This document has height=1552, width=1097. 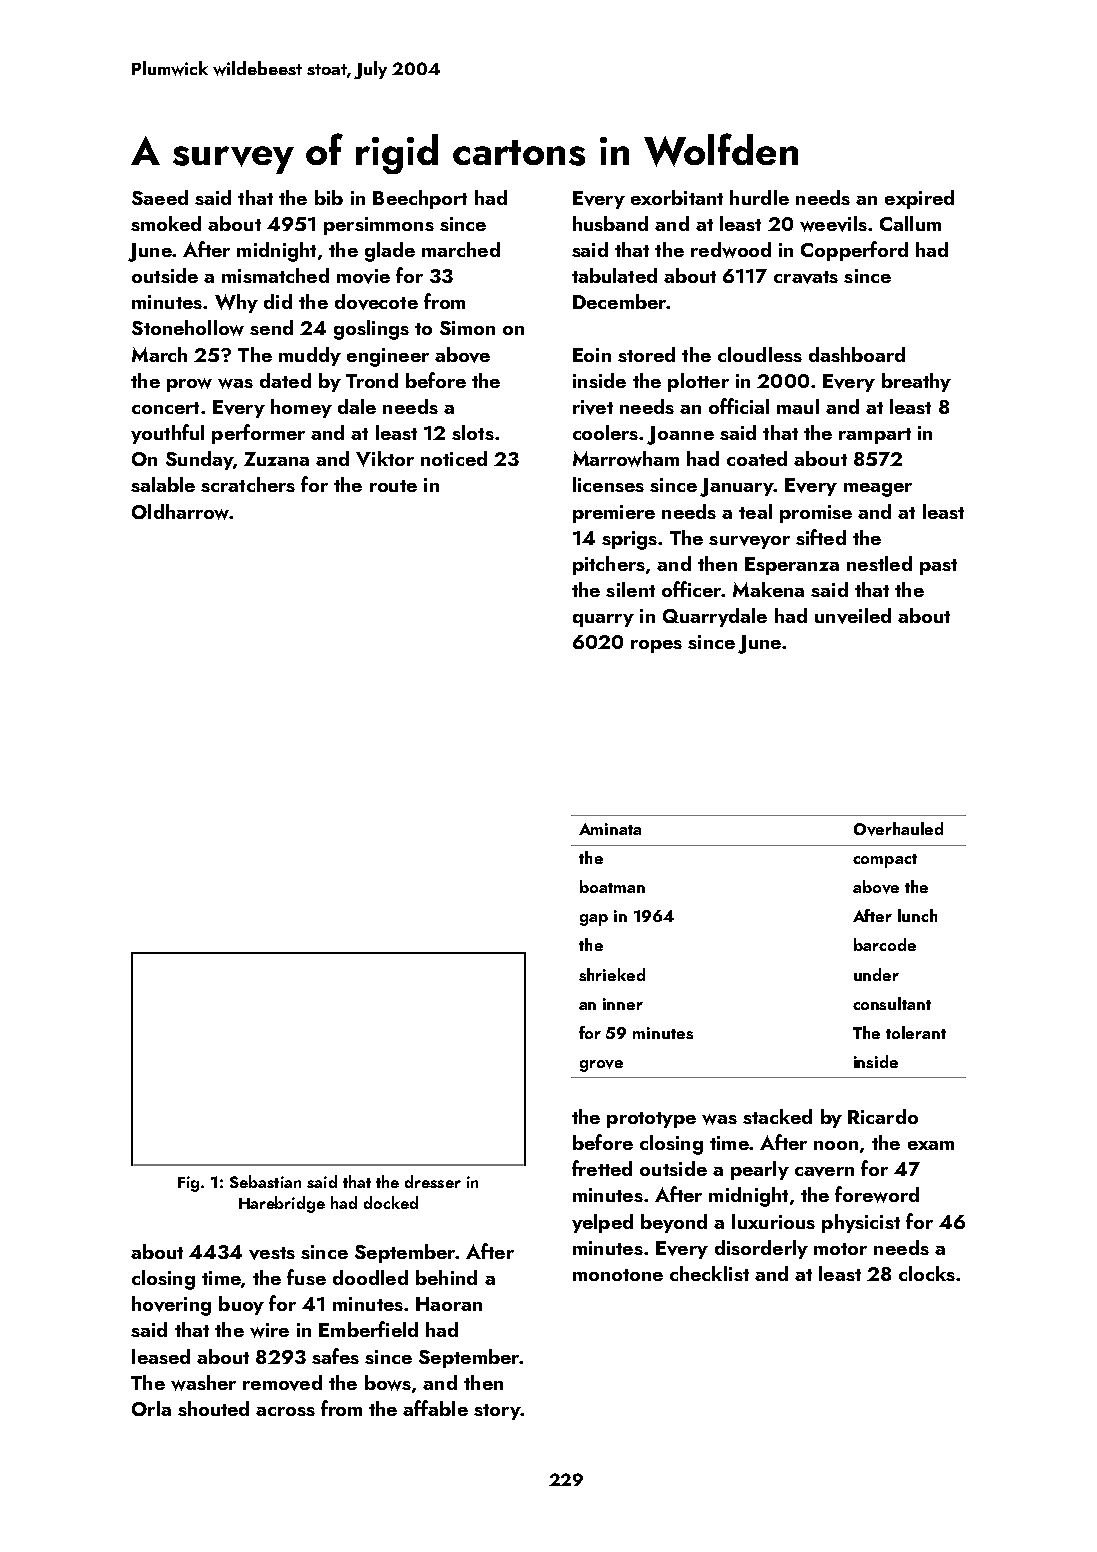 What do you see at coordinates (335, 1356) in the document?
I see `safes` at bounding box center [335, 1356].
